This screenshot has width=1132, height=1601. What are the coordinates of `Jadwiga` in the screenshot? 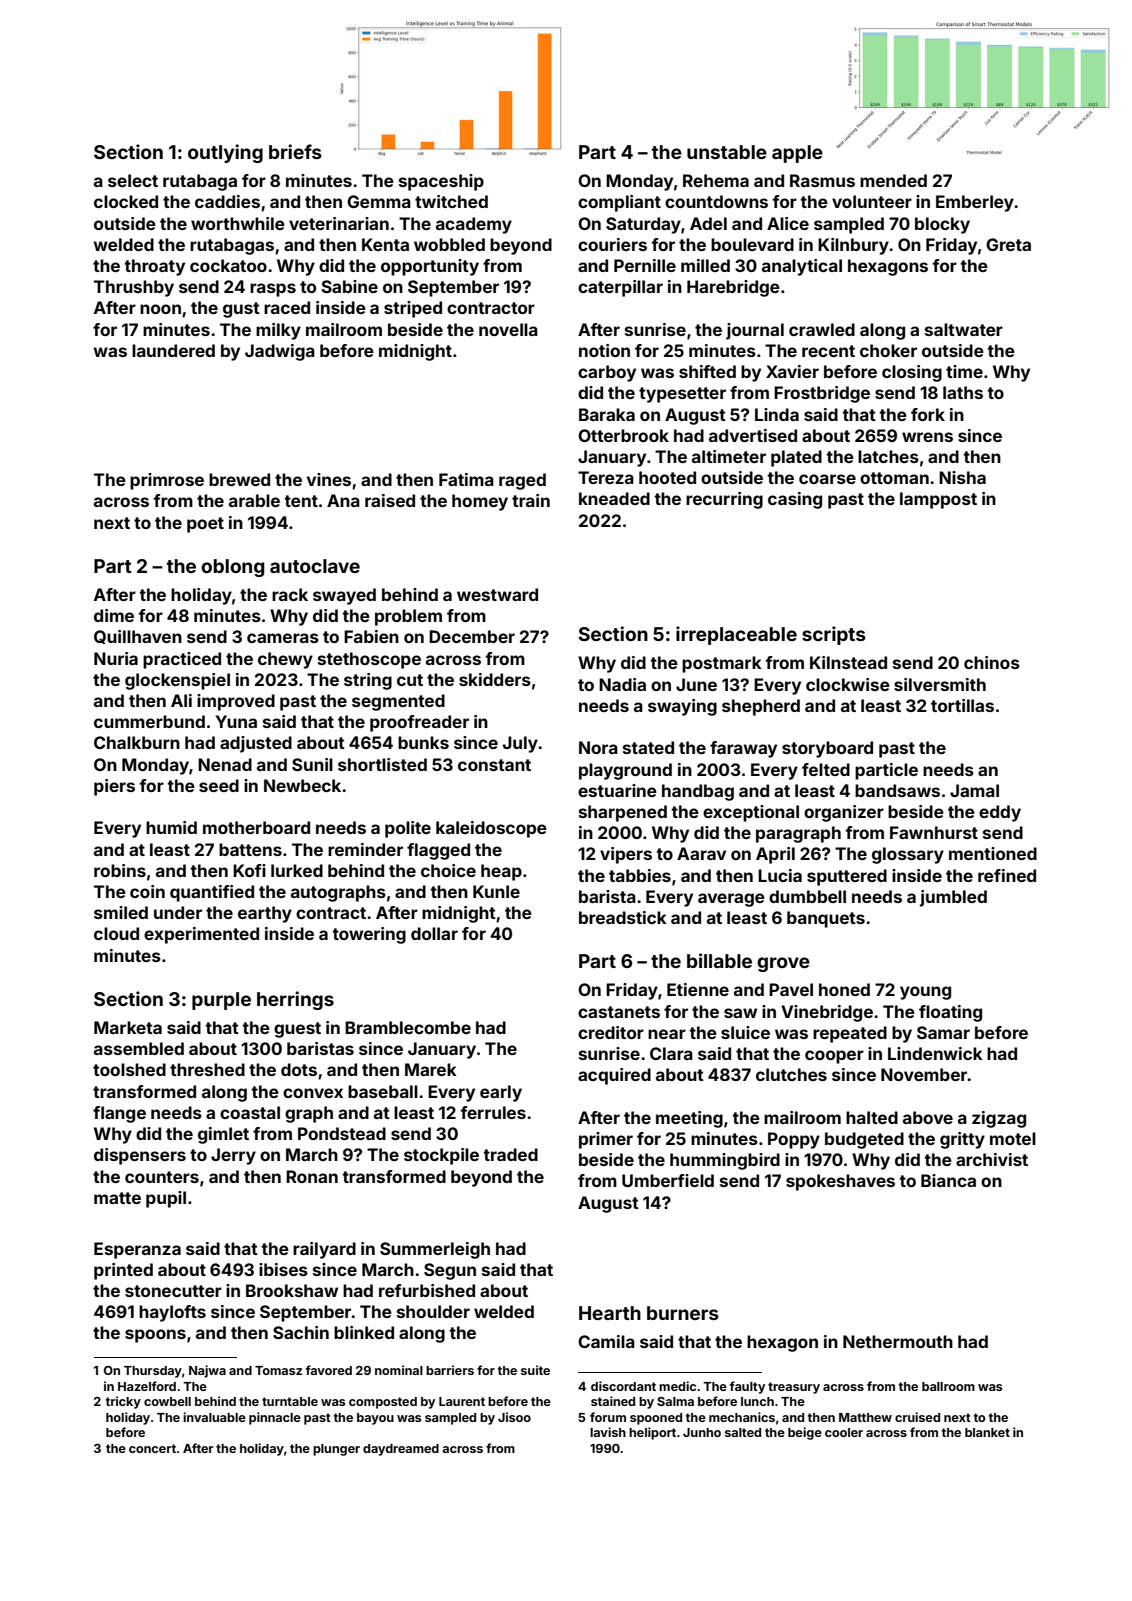 It's located at (280, 352).
